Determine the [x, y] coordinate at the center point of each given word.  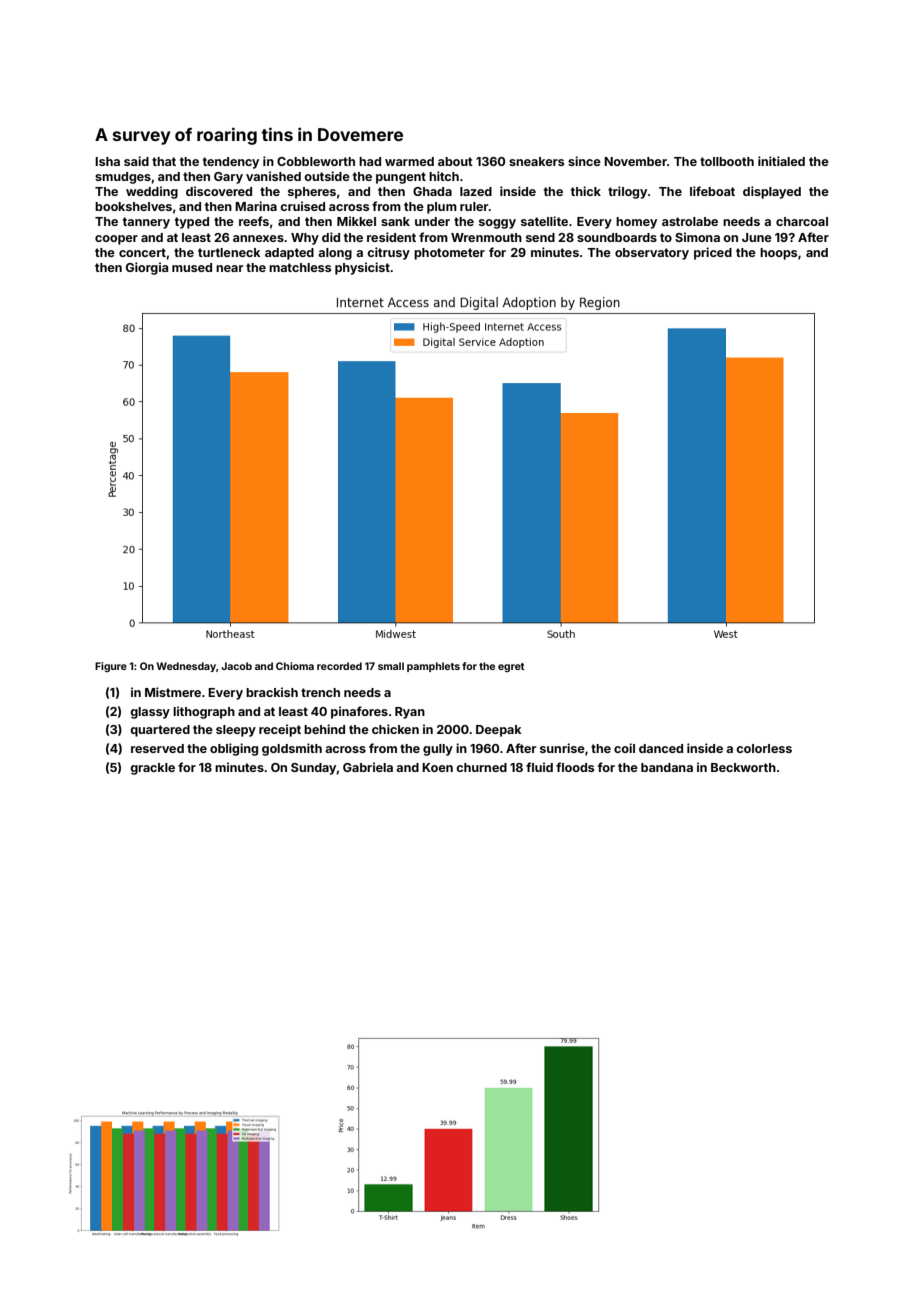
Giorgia [147, 268]
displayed [772, 192]
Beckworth [743, 767]
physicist [362, 268]
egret [511, 667]
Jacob [236, 666]
